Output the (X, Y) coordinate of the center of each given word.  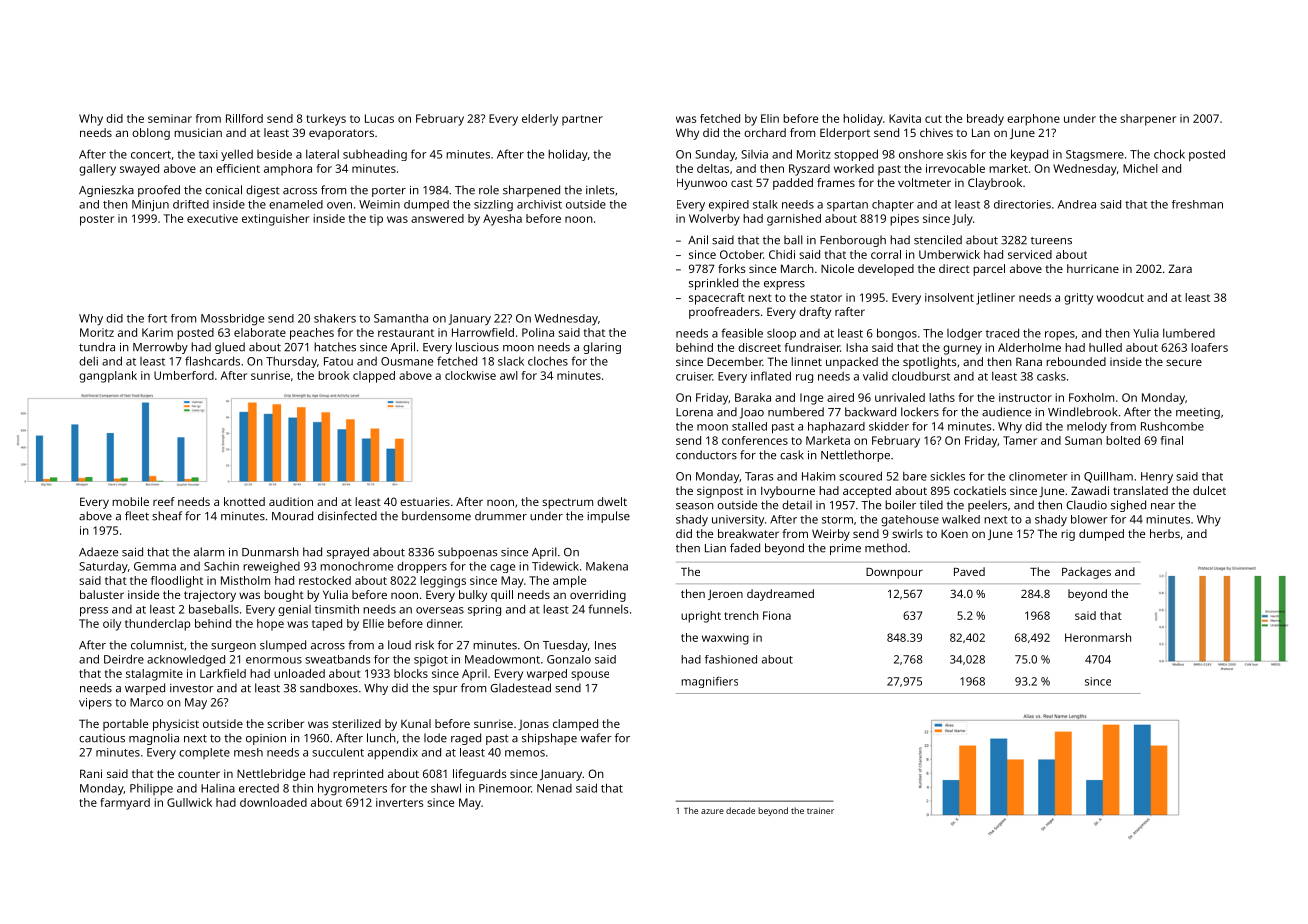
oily (112, 625)
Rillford (244, 118)
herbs (1165, 533)
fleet (137, 516)
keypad (1029, 155)
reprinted (358, 775)
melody (1087, 427)
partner (582, 120)
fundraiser (812, 347)
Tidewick (555, 566)
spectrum (567, 503)
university (738, 521)
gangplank (108, 377)
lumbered (1189, 333)
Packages (1086, 573)
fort (157, 318)
